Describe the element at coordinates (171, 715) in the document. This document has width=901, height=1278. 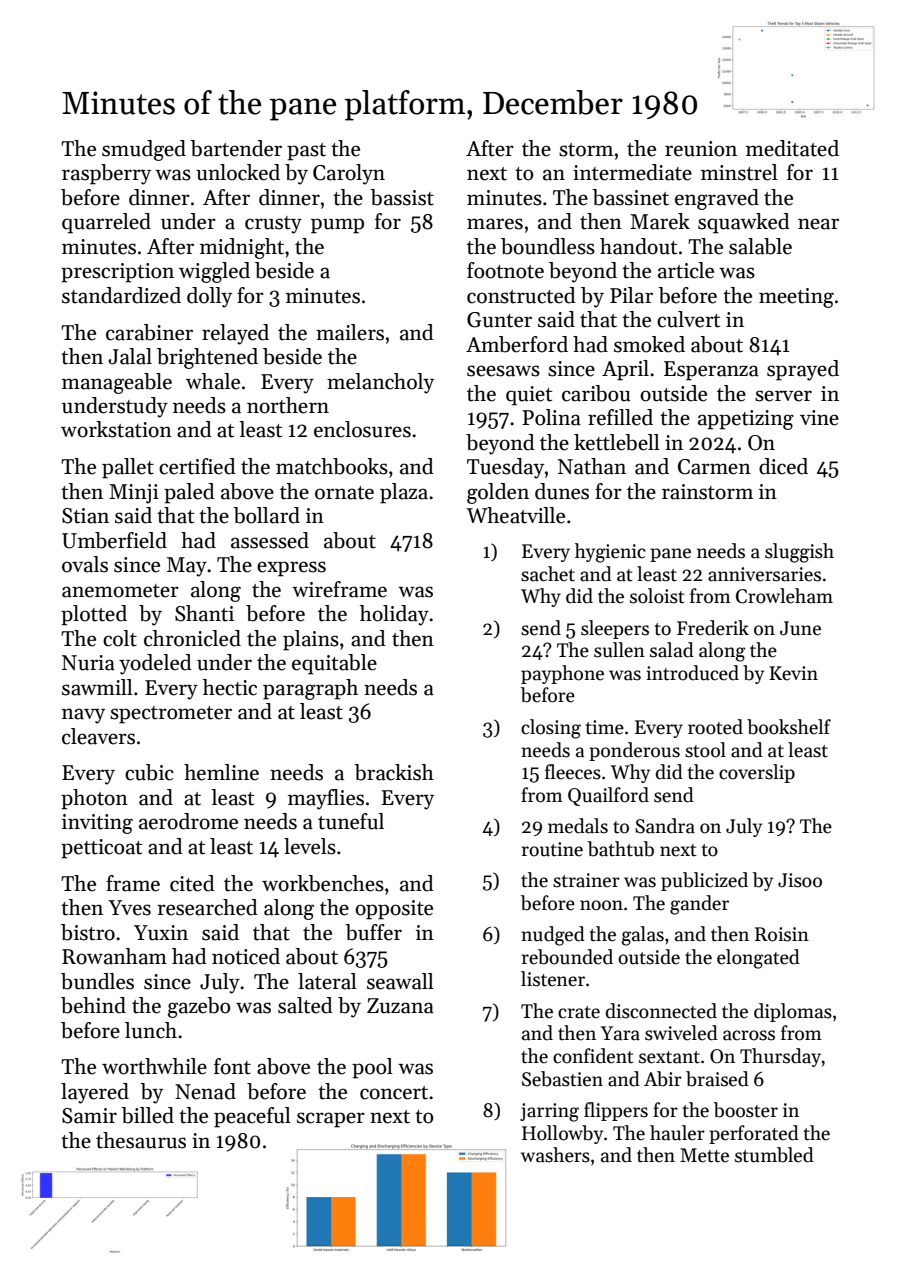
I see `spectrometer` at that location.
